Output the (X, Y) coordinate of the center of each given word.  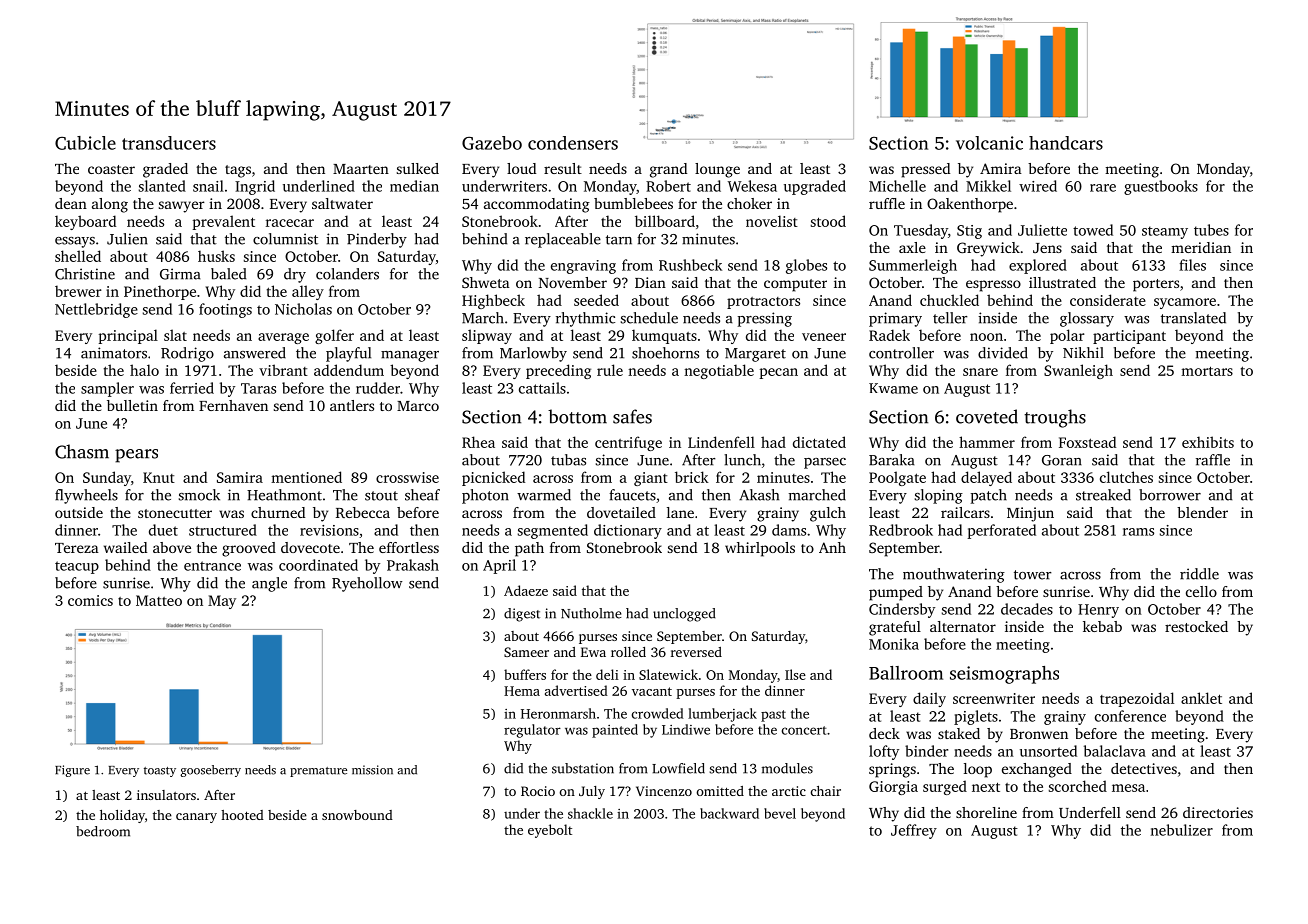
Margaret (755, 355)
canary (196, 818)
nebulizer (1182, 830)
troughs (1055, 418)
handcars (1066, 143)
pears (136, 456)
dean (71, 203)
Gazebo (492, 143)
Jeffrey (914, 831)
